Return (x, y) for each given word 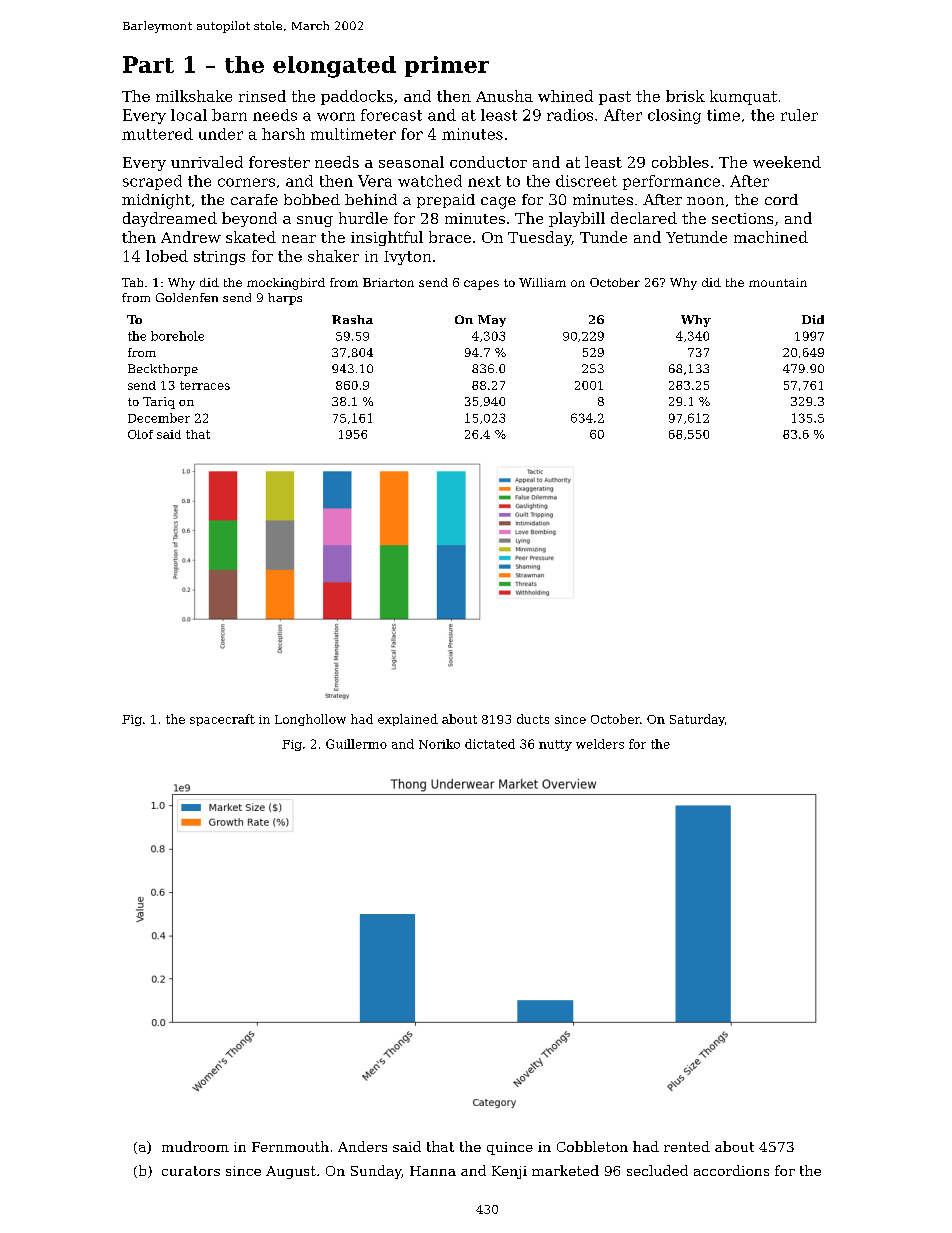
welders (600, 744)
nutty (555, 745)
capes (481, 285)
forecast (391, 115)
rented (687, 1146)
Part (148, 64)
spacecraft (222, 720)
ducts (533, 719)
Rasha (352, 319)
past (615, 98)
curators (191, 1171)
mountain (778, 282)
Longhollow (310, 720)
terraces (205, 385)
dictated (490, 744)
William (542, 282)
